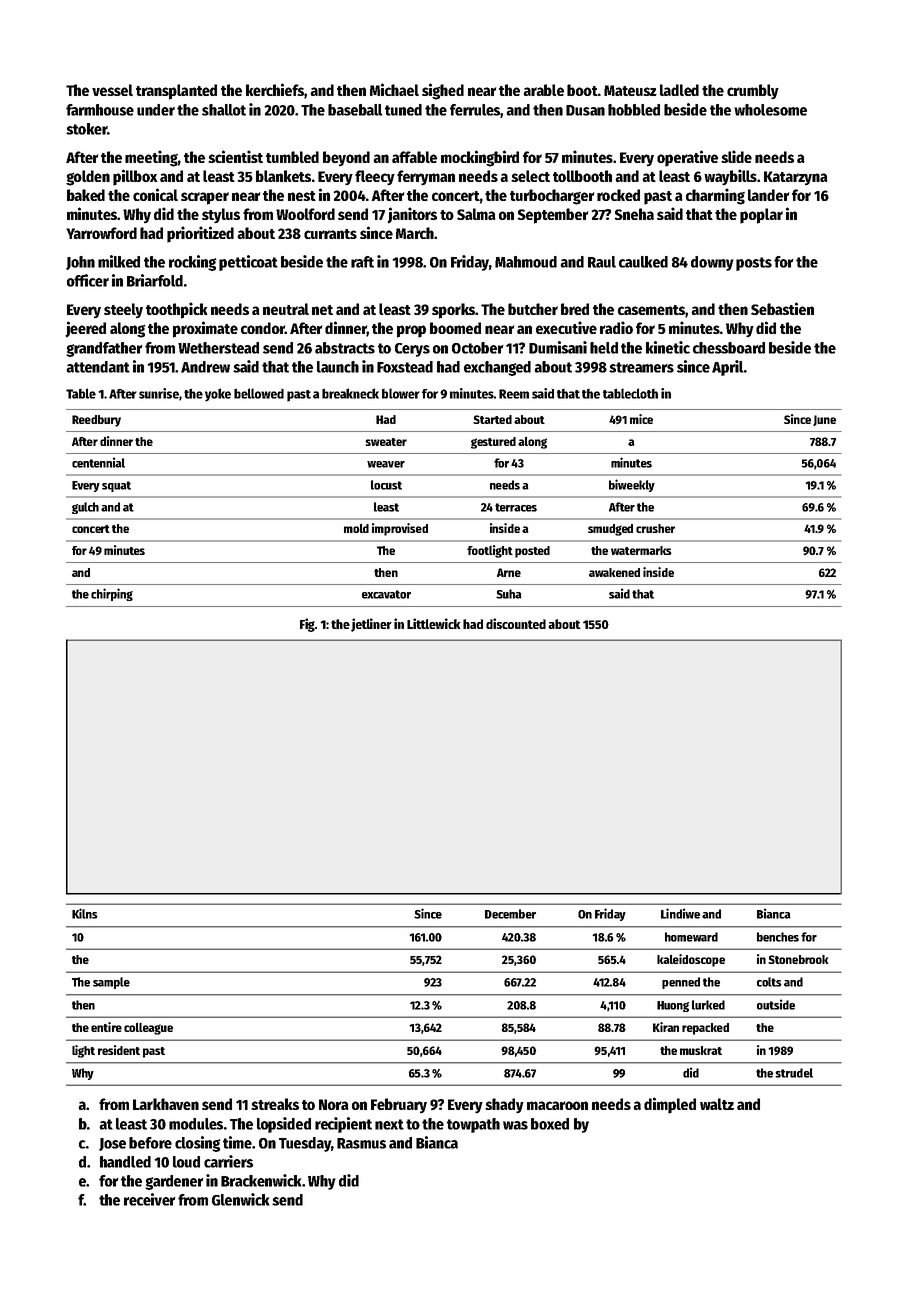  Describe the element at coordinates (275, 89) in the document. I see `kerchiefs` at that location.
